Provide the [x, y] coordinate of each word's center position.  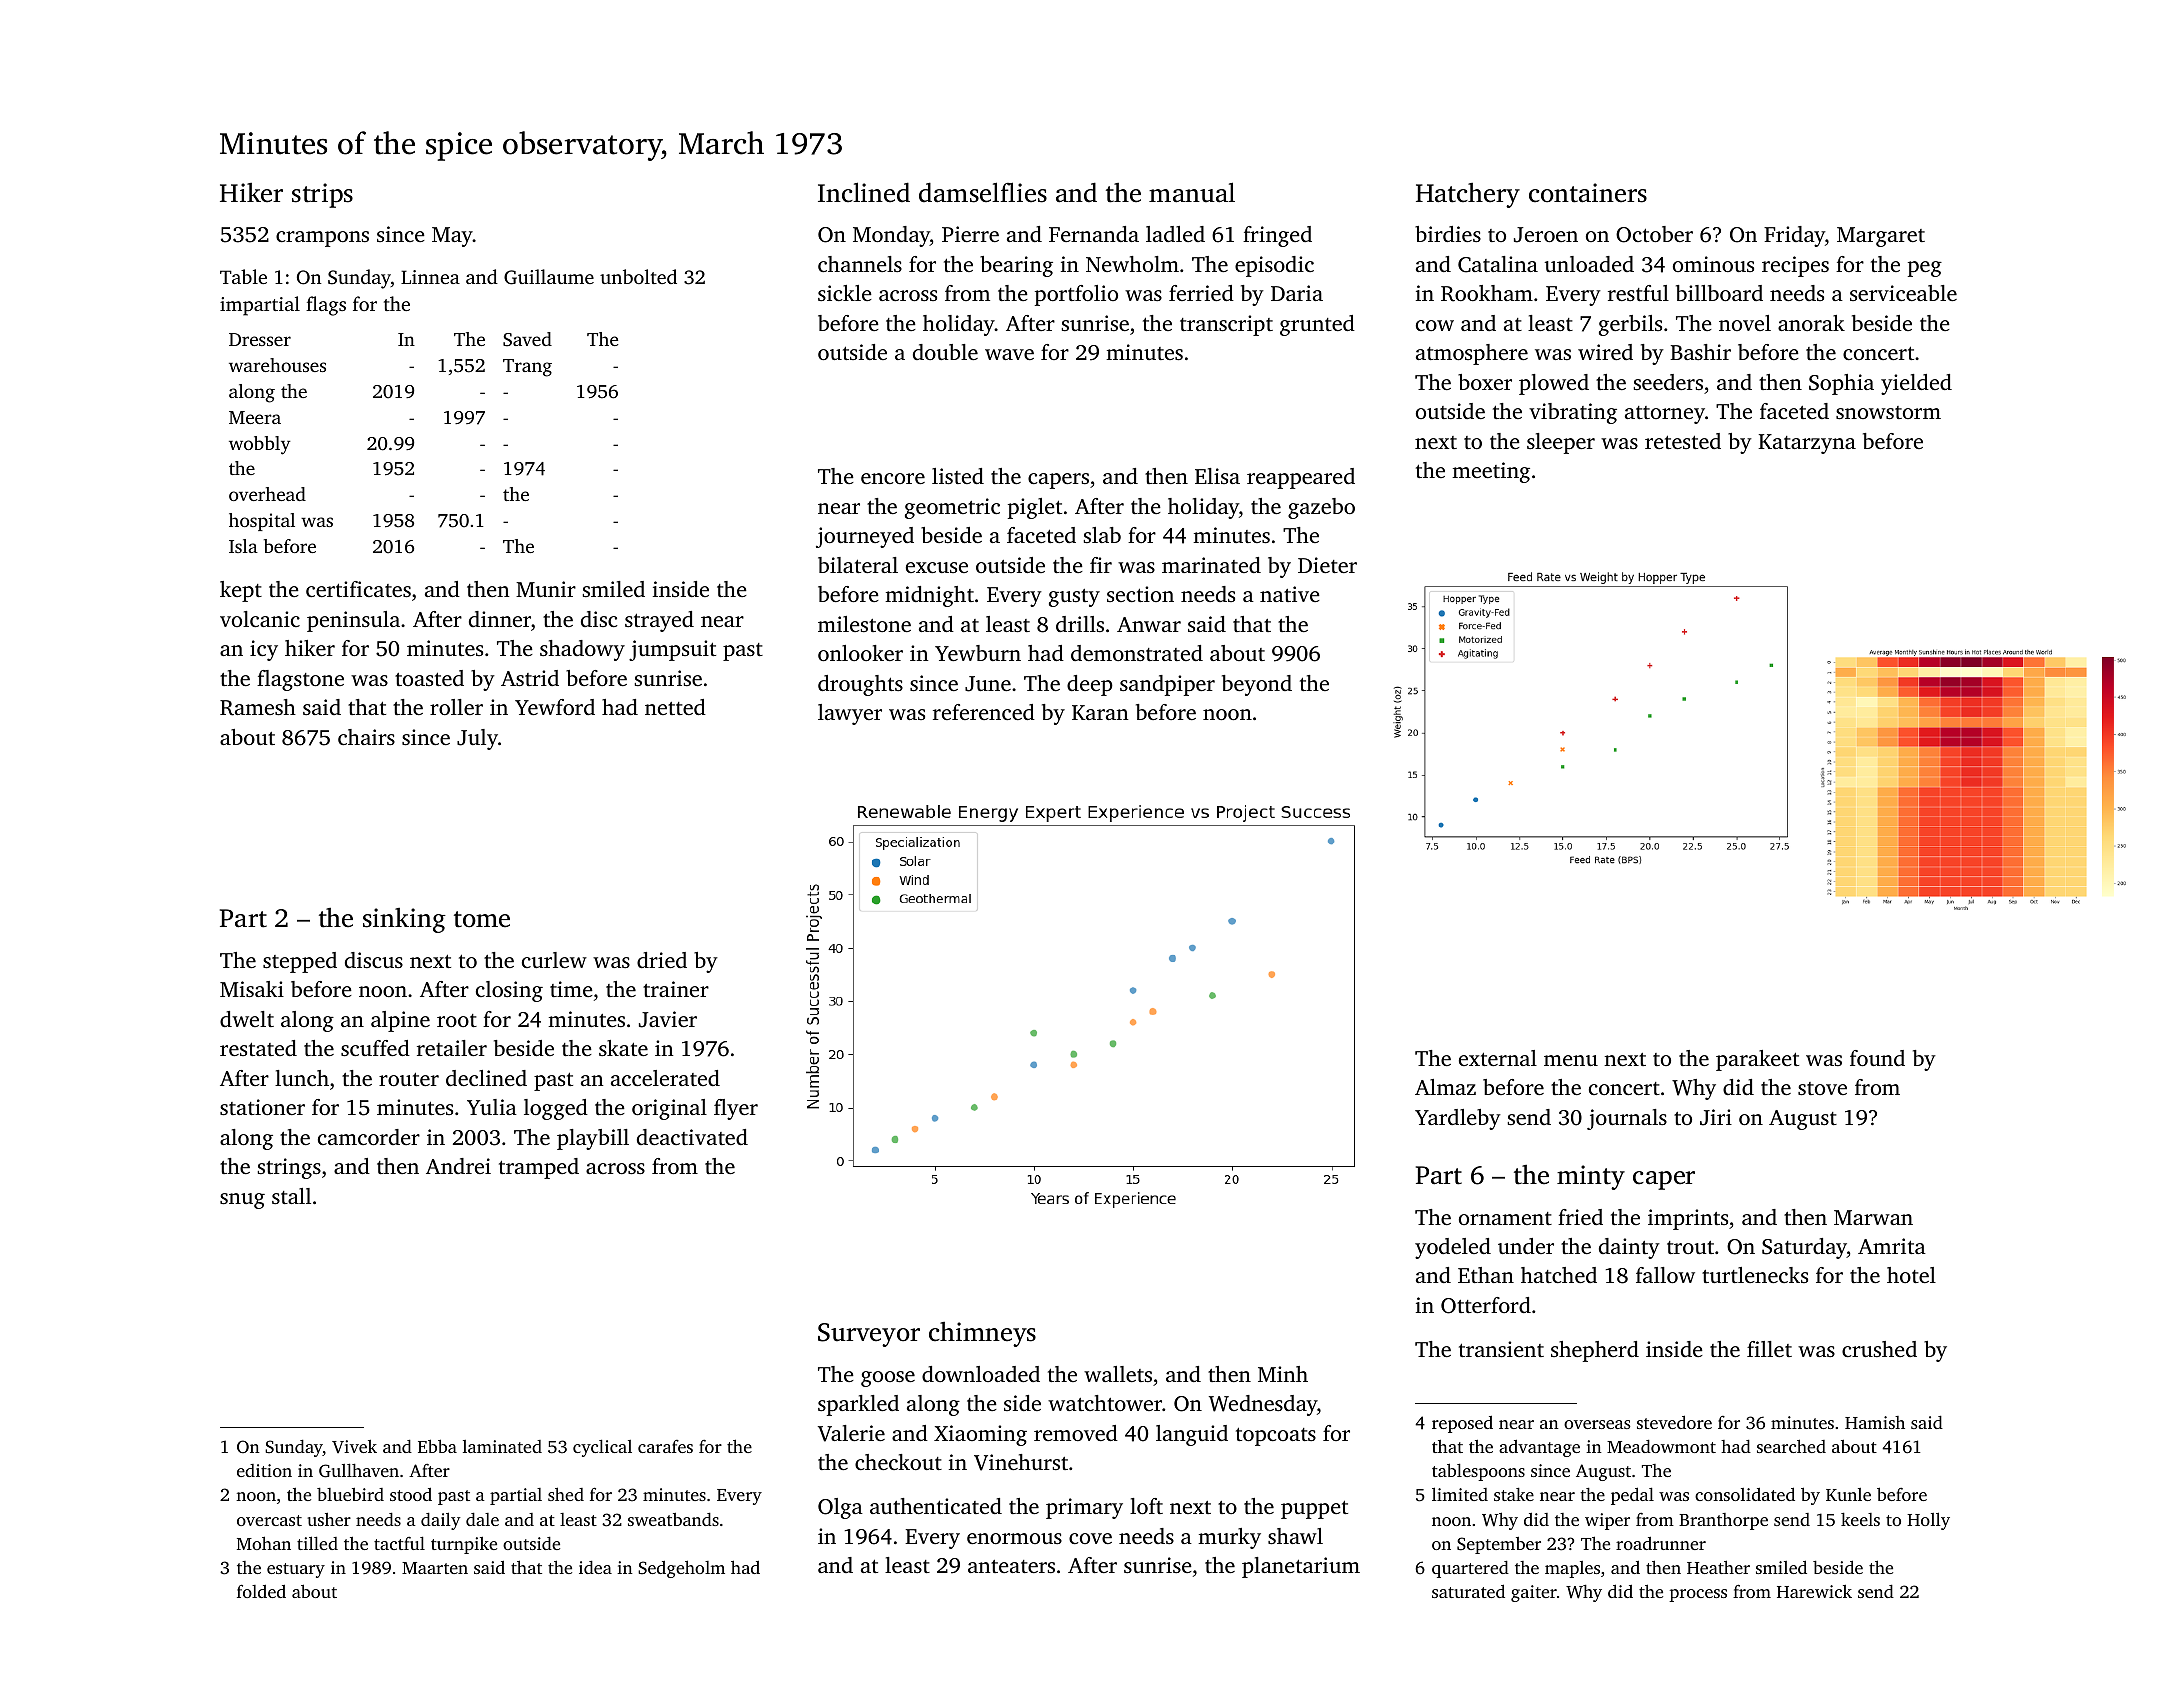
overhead [267, 494]
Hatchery [1468, 195]
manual [1192, 192]
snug [242, 1201]
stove [1822, 1088]
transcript [1226, 325]
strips [322, 195]
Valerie [851, 1433]
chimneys [982, 1334]
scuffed [375, 1048]
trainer [676, 989]
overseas [1597, 1424]
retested [1683, 441]
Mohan [264, 1543]
